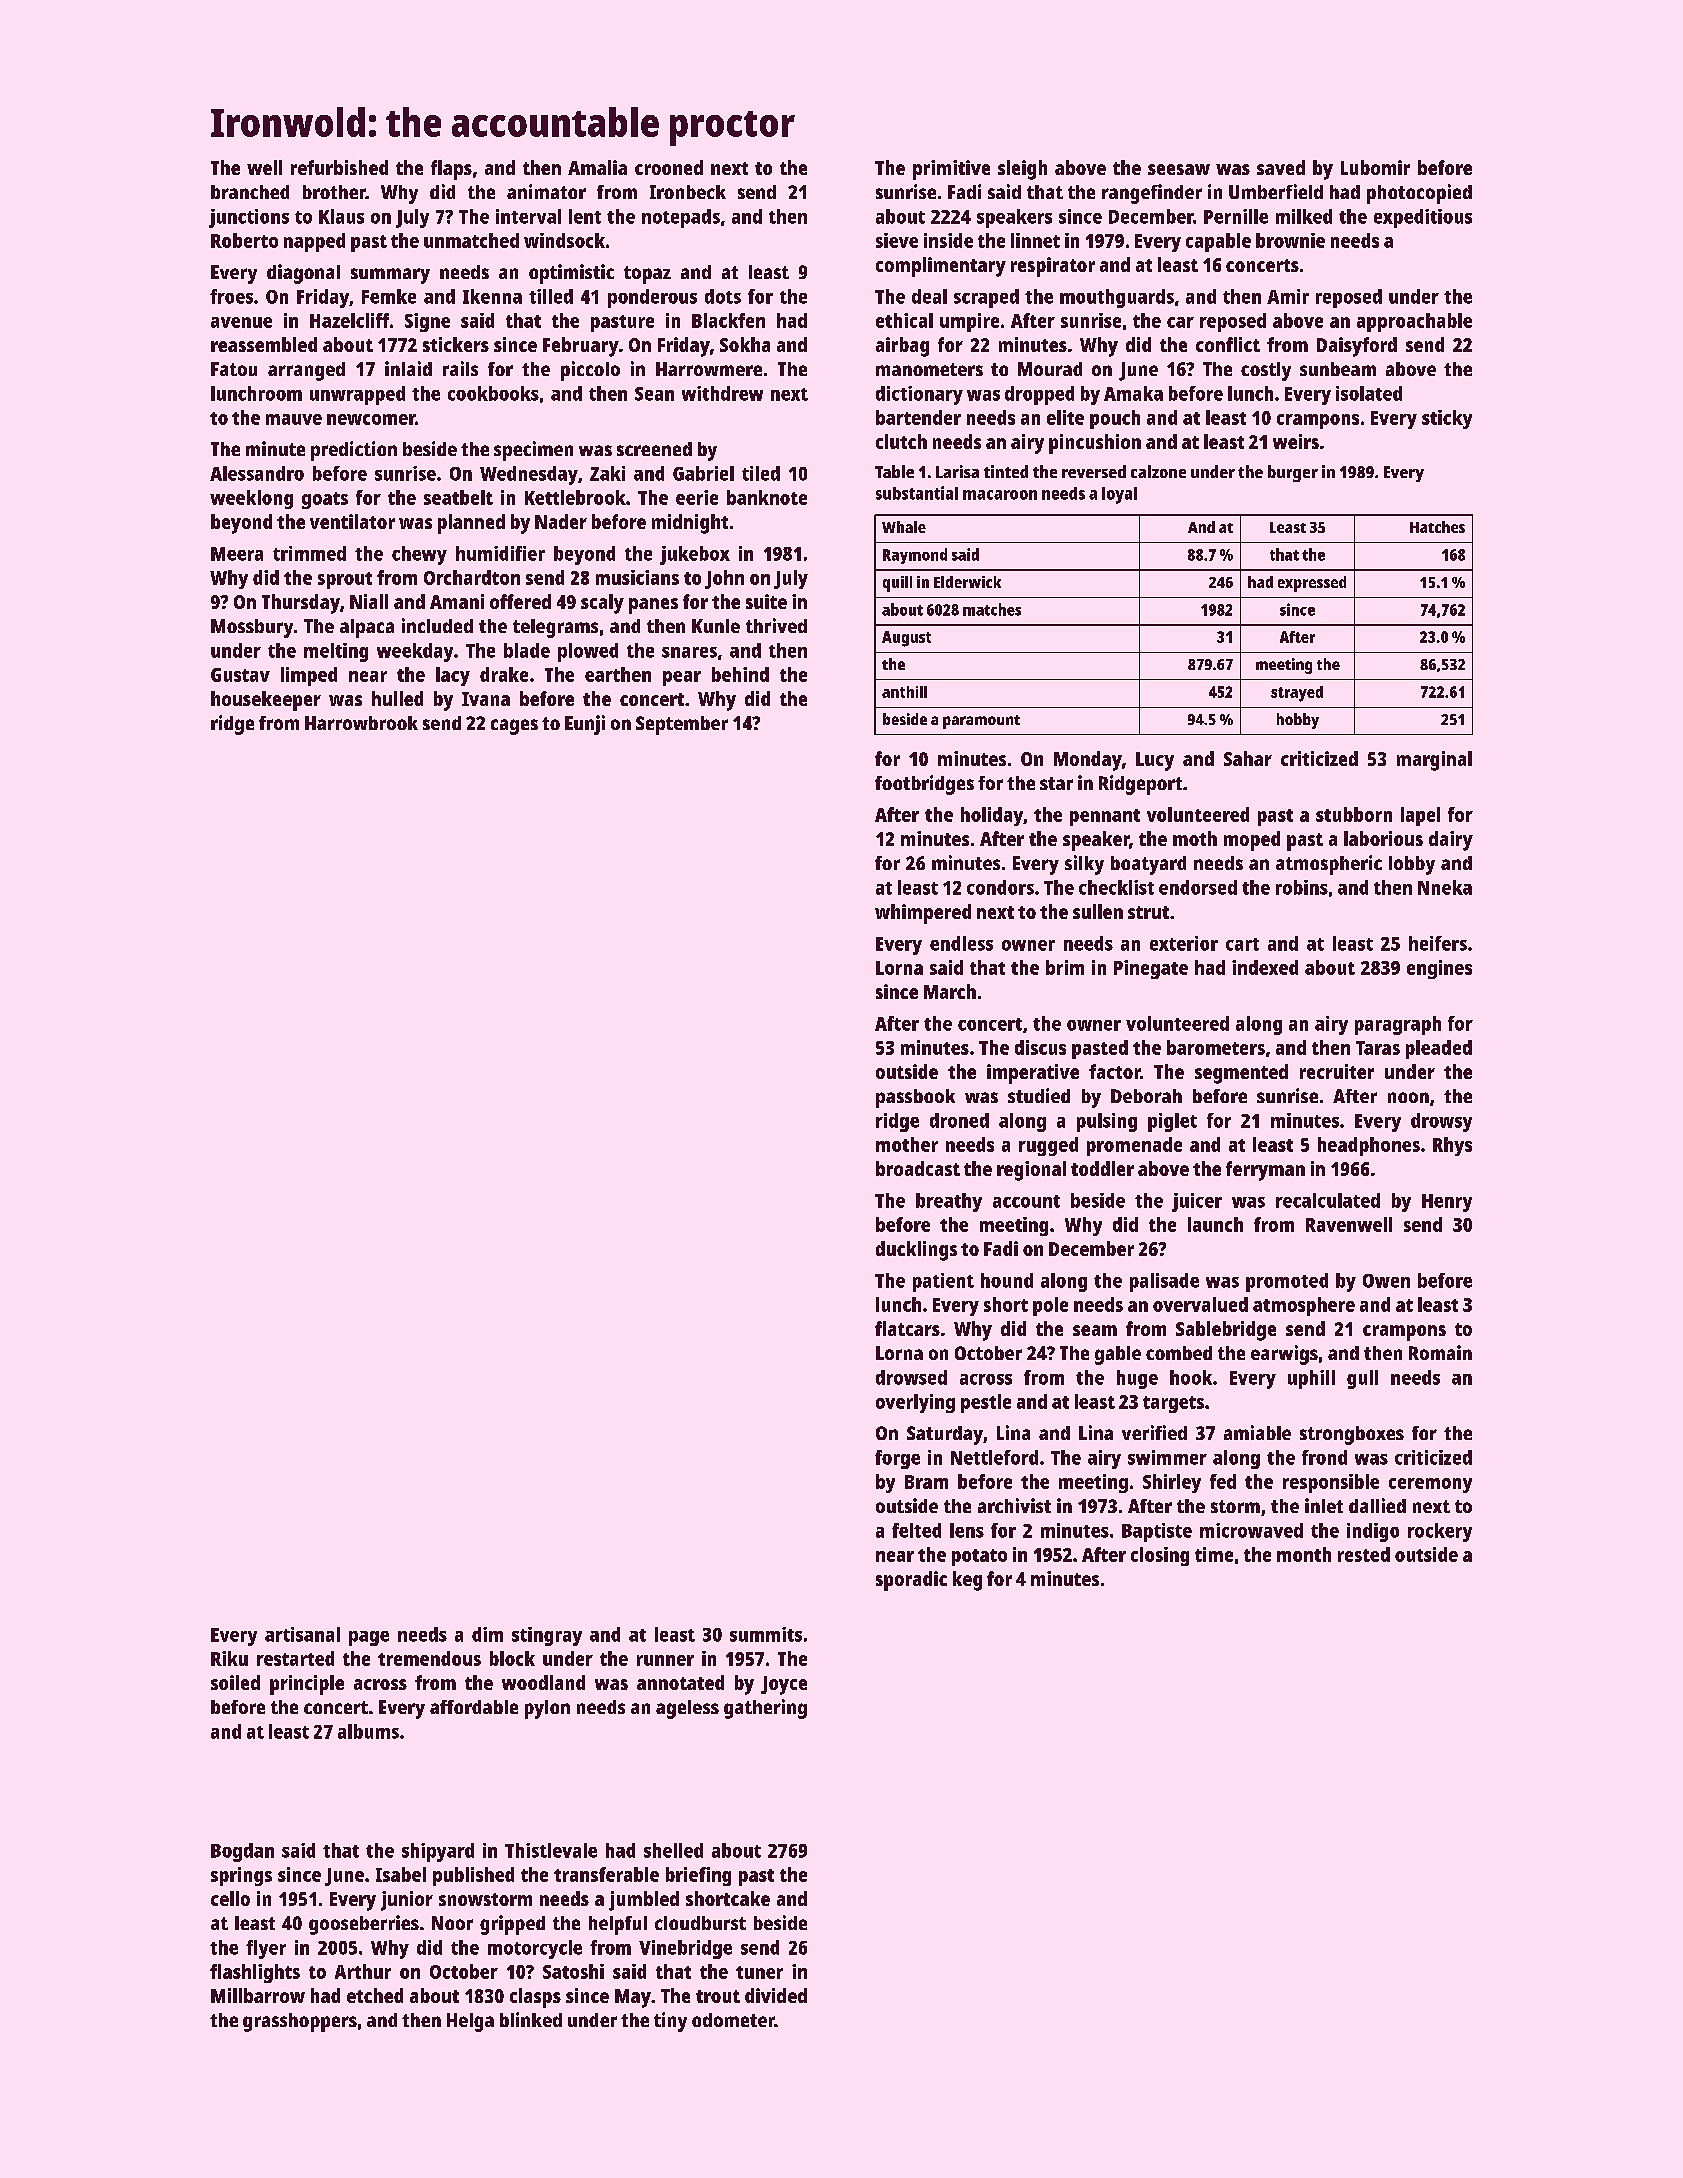  What do you see at coordinates (1179, 1353) in the document?
I see `combed` at bounding box center [1179, 1353].
